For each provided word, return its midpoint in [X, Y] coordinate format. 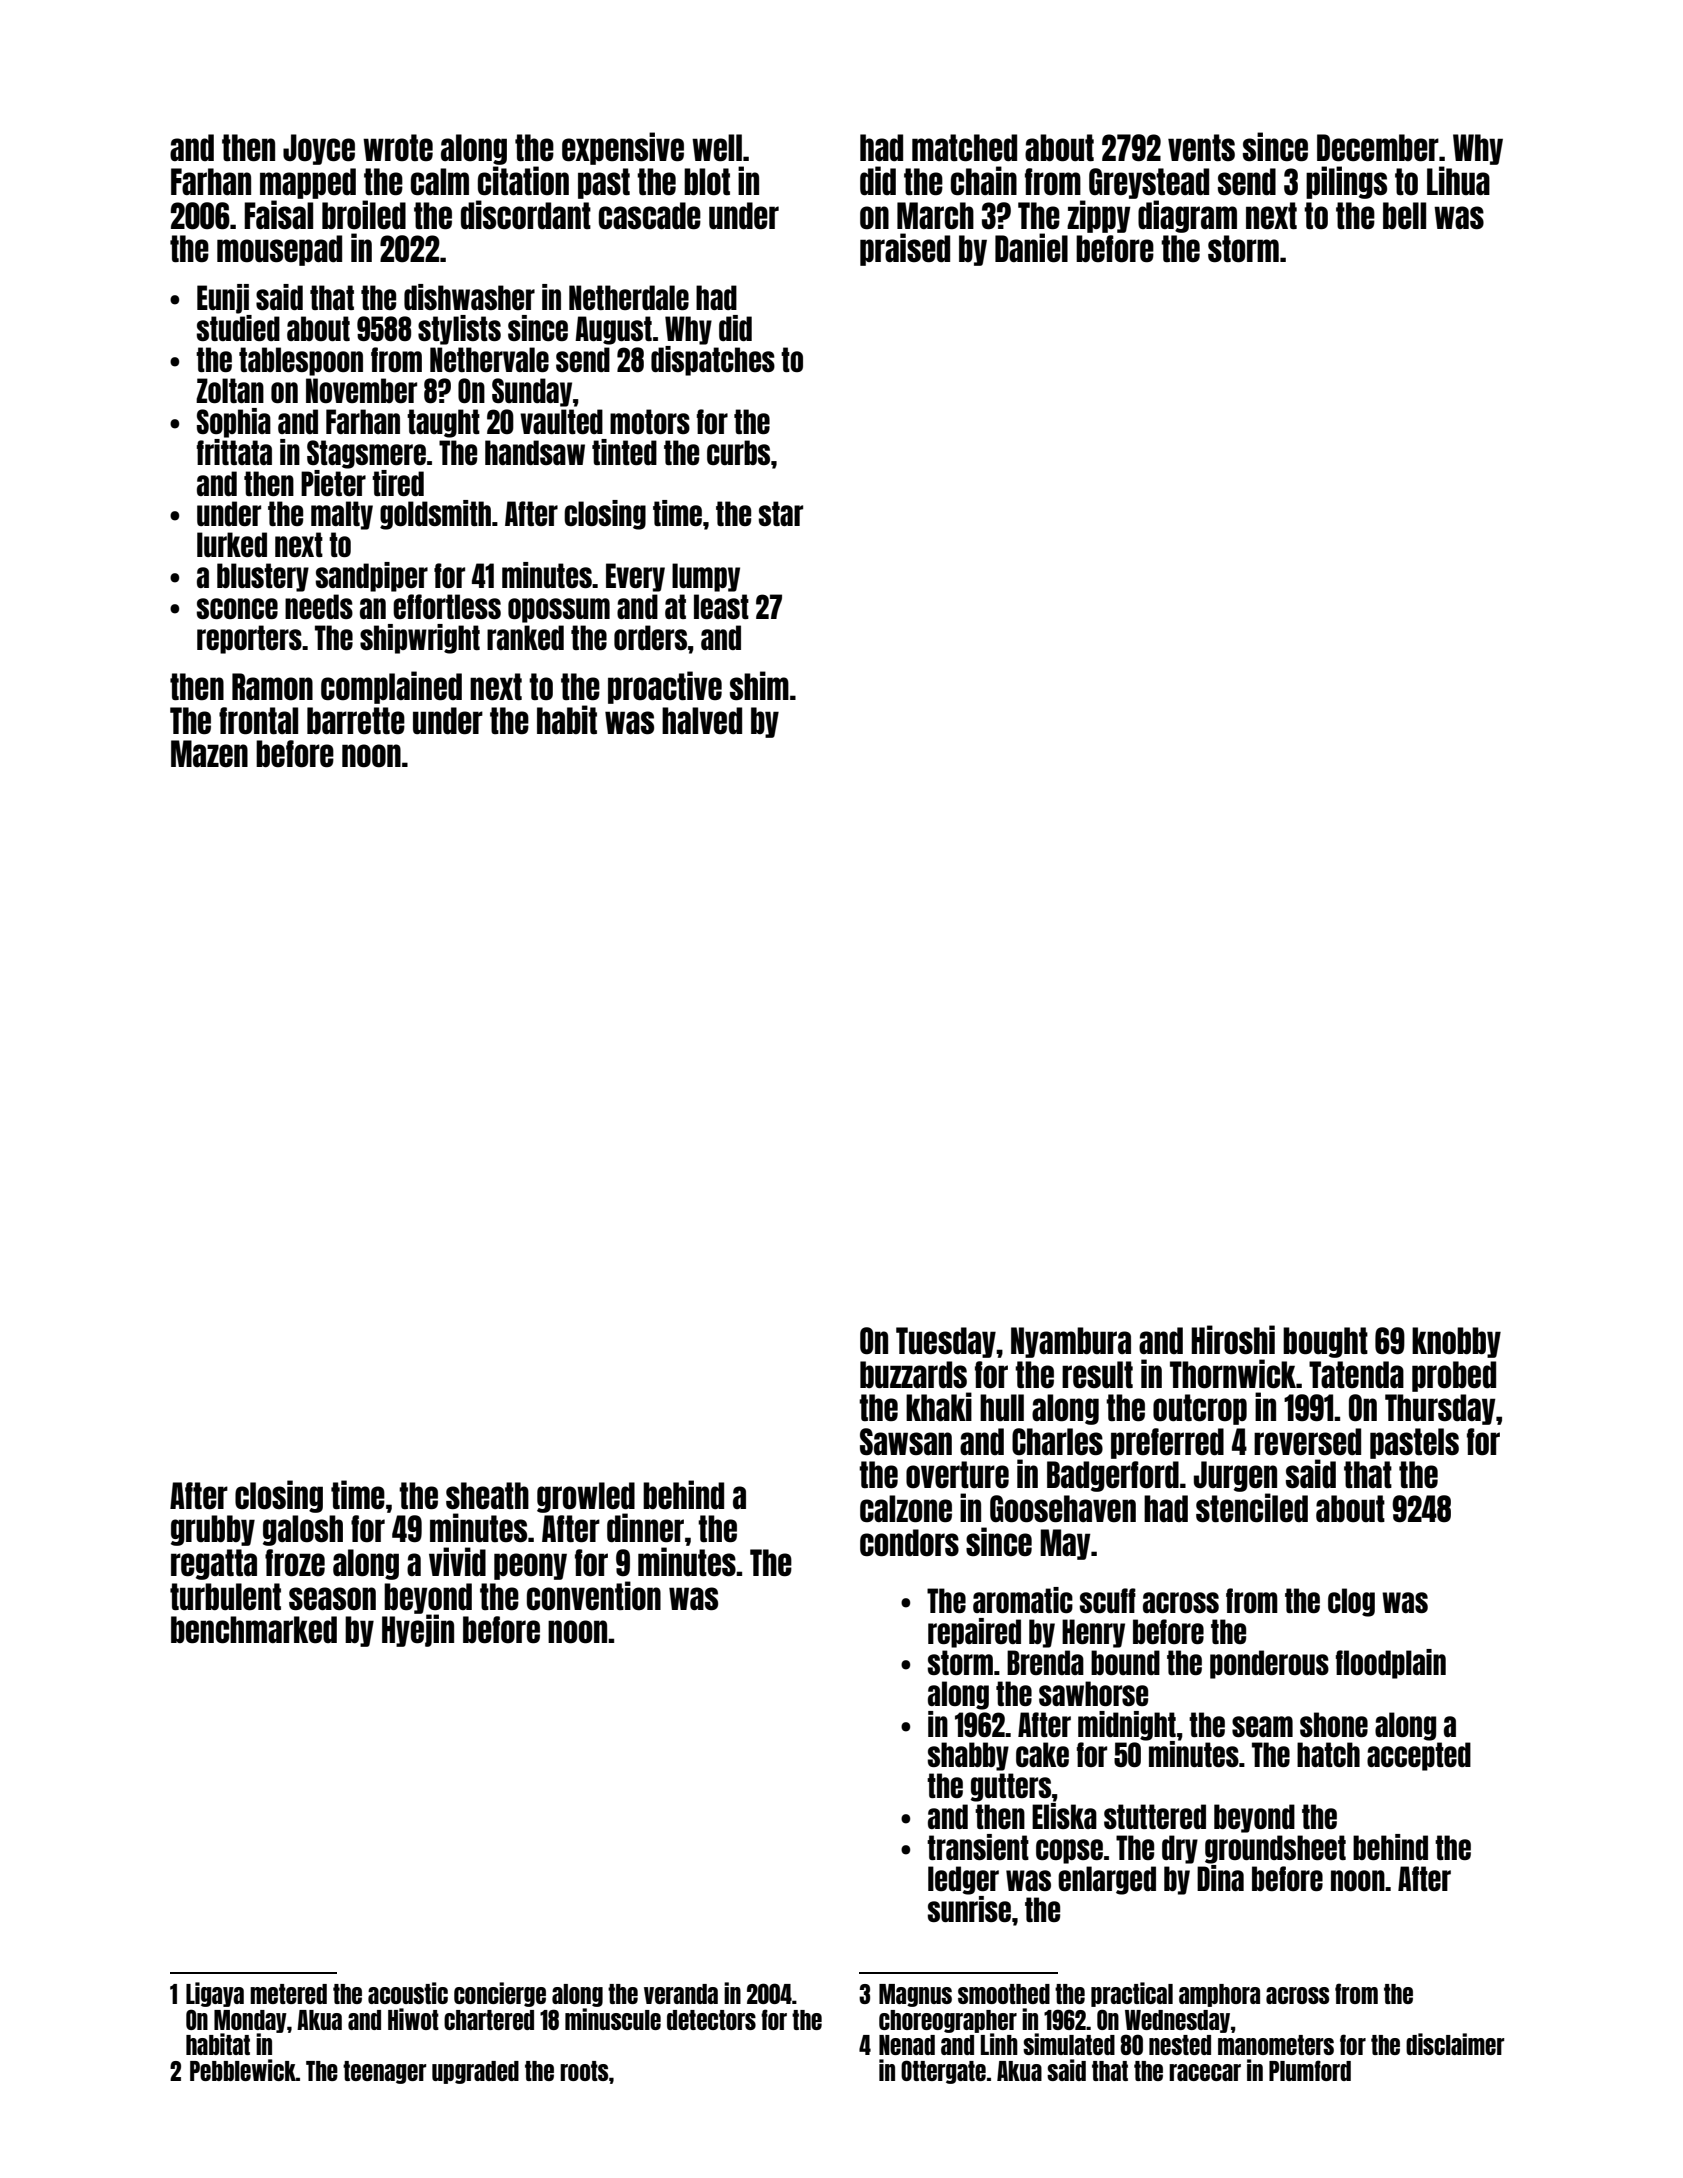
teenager [384, 2072]
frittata [234, 452]
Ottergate [943, 2072]
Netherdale [629, 297]
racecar [1205, 2072]
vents [1201, 147]
